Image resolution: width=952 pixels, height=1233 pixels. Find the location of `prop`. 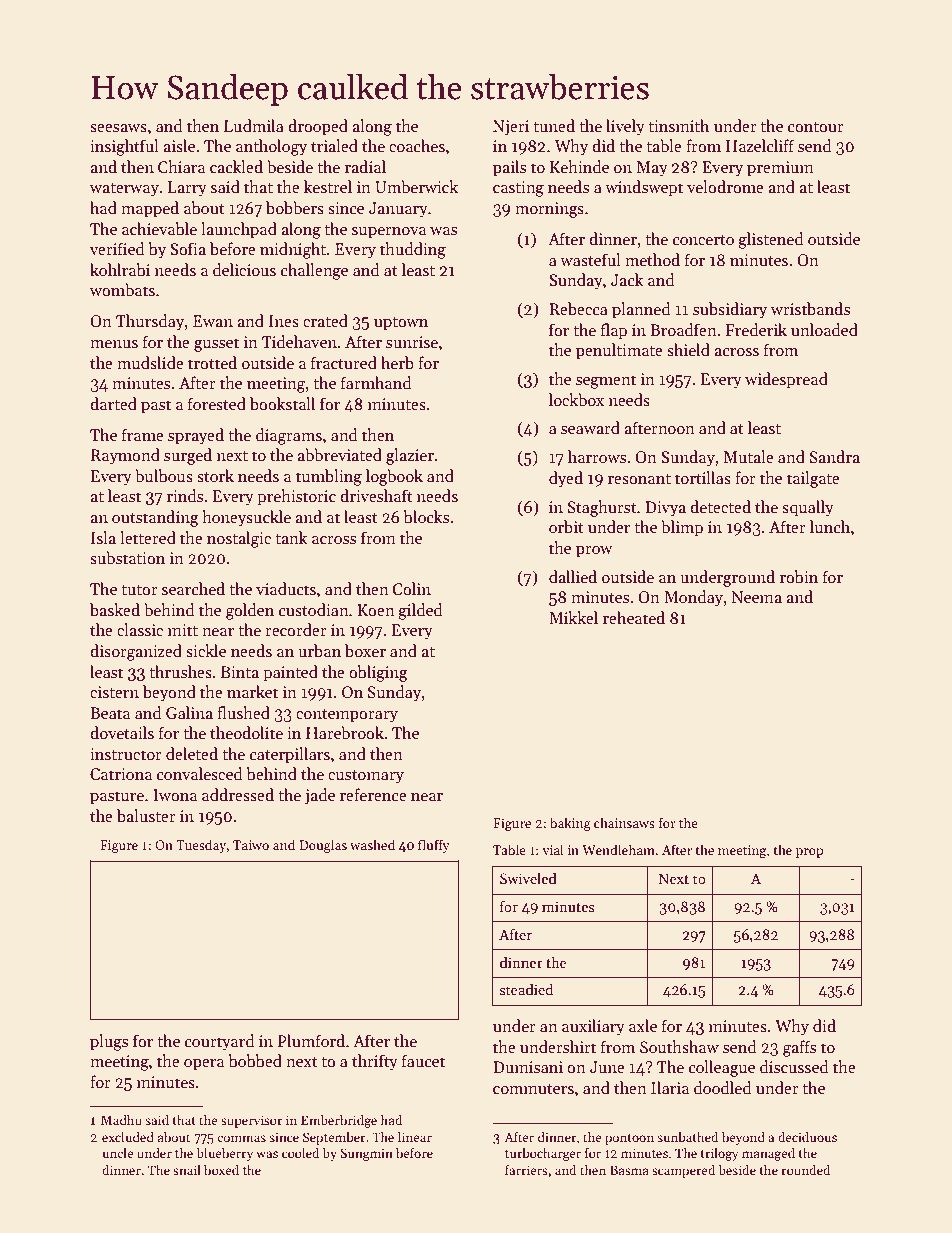

prop is located at coordinates (809, 853).
